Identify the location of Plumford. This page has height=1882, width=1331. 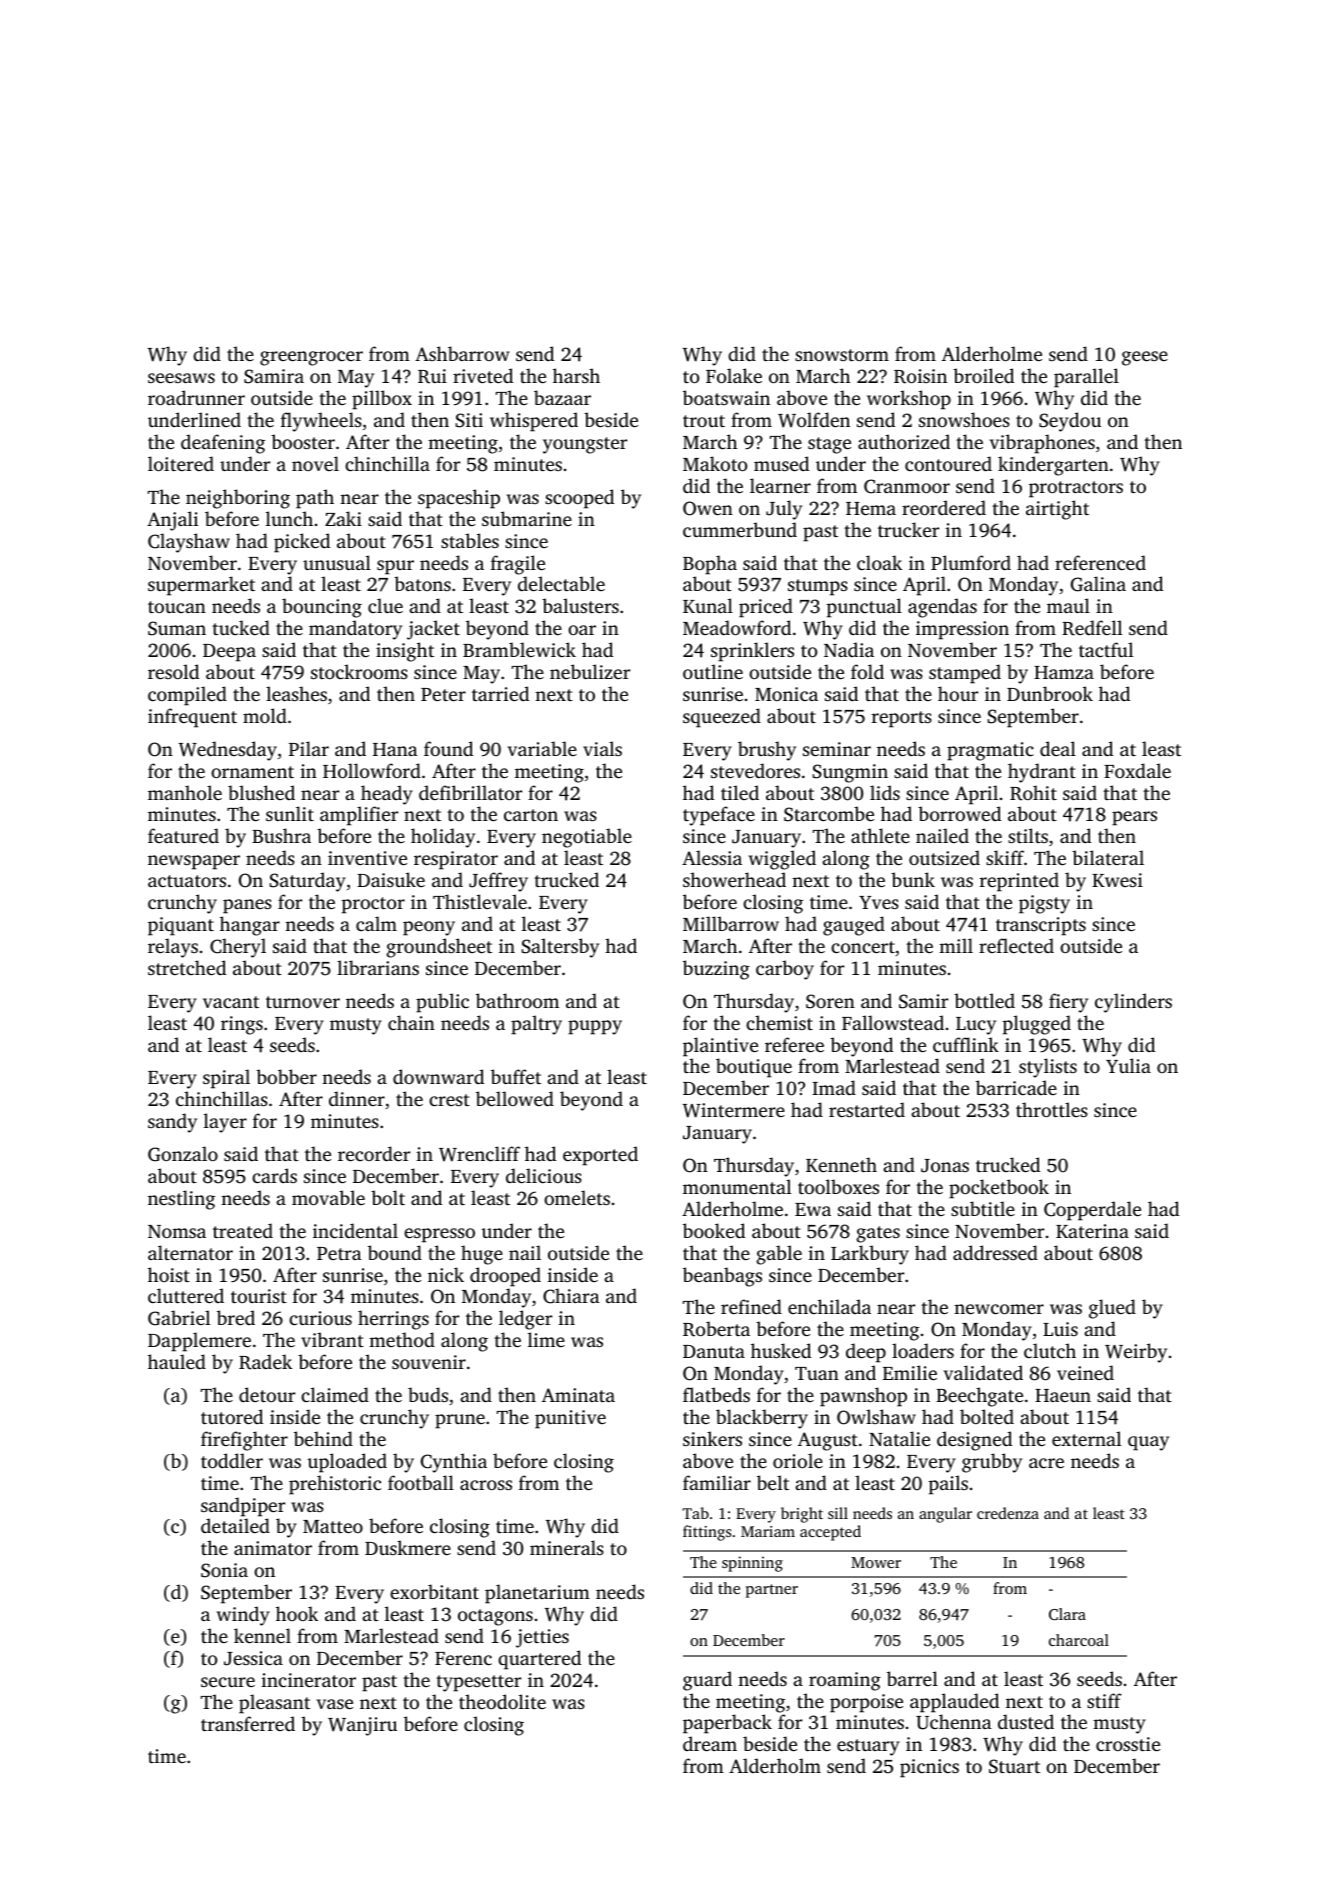
(971, 562).
